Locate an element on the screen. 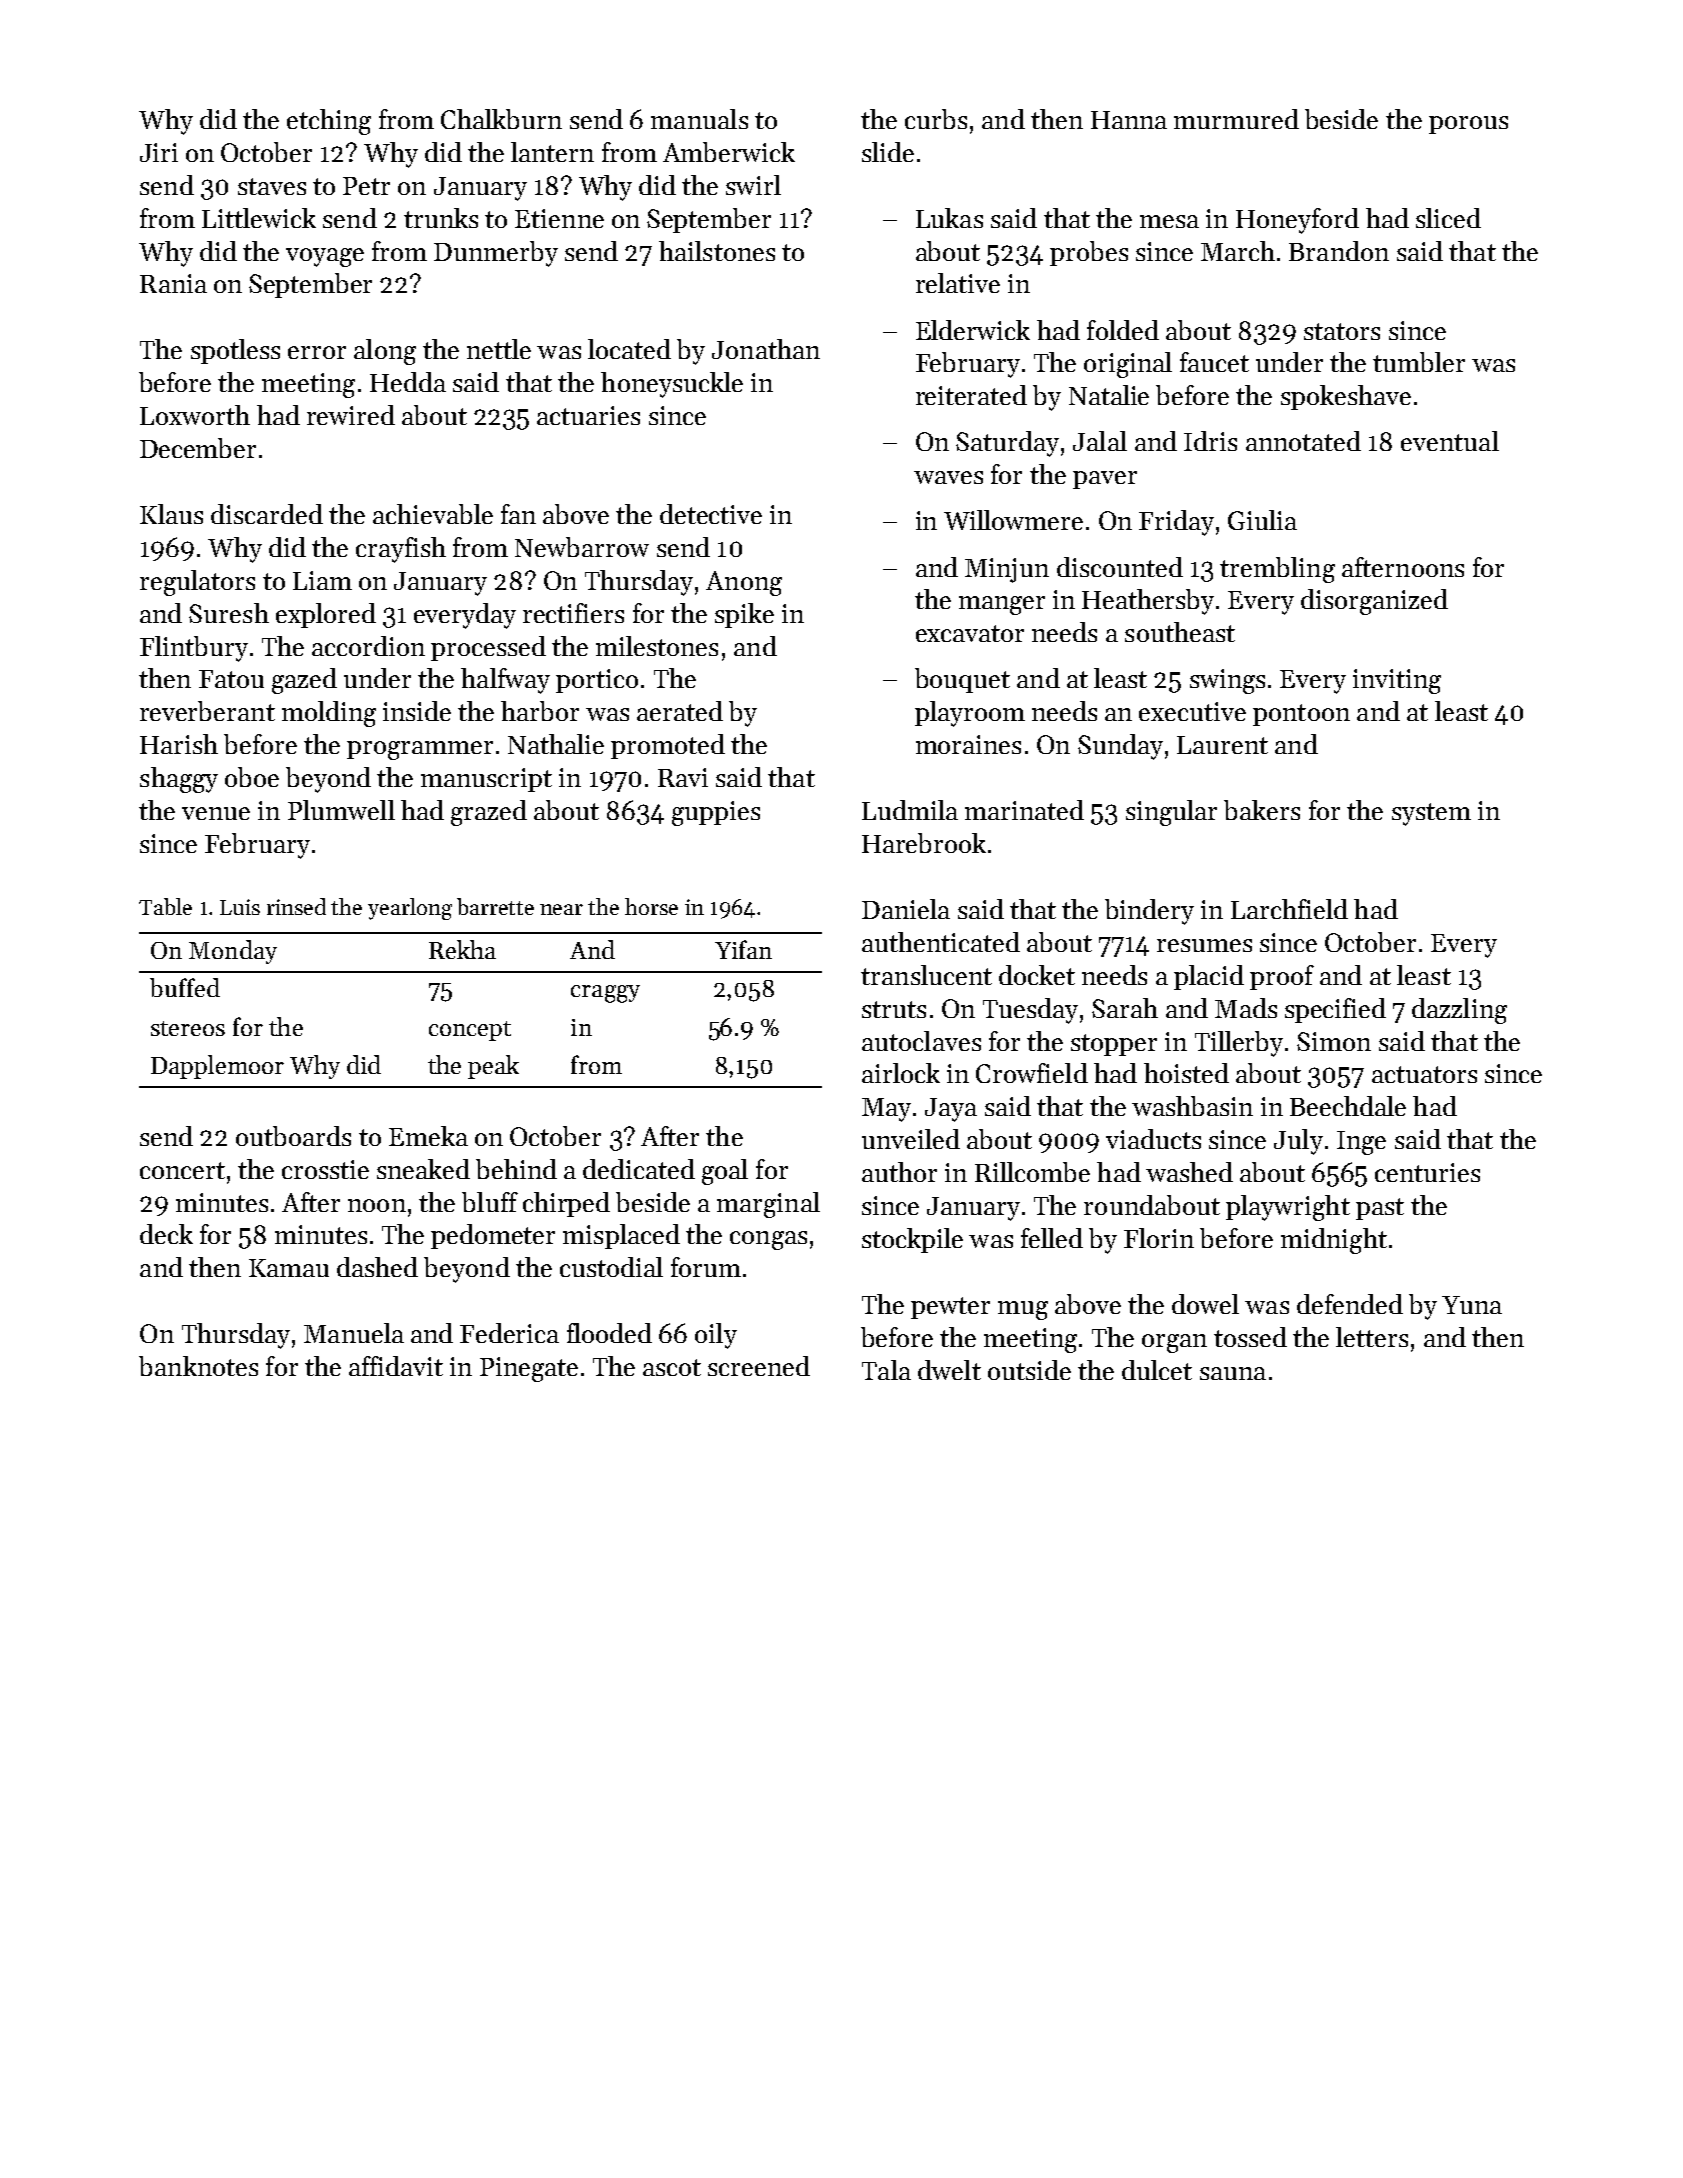  Larchfield is located at coordinates (1289, 909).
